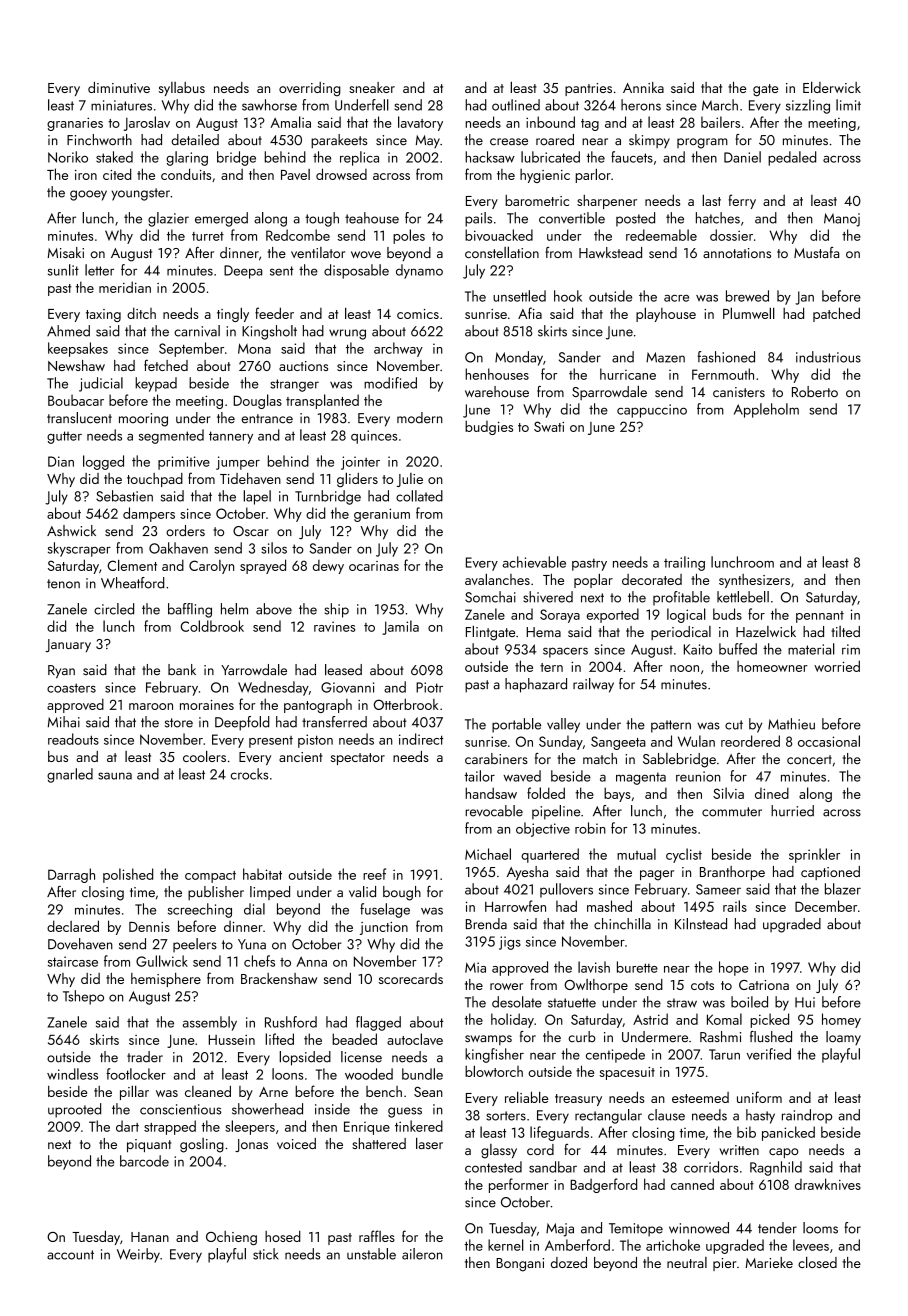 The width and height of the page is (908, 1316). Describe the element at coordinates (643, 87) in the page. I see `Annika` at that location.
